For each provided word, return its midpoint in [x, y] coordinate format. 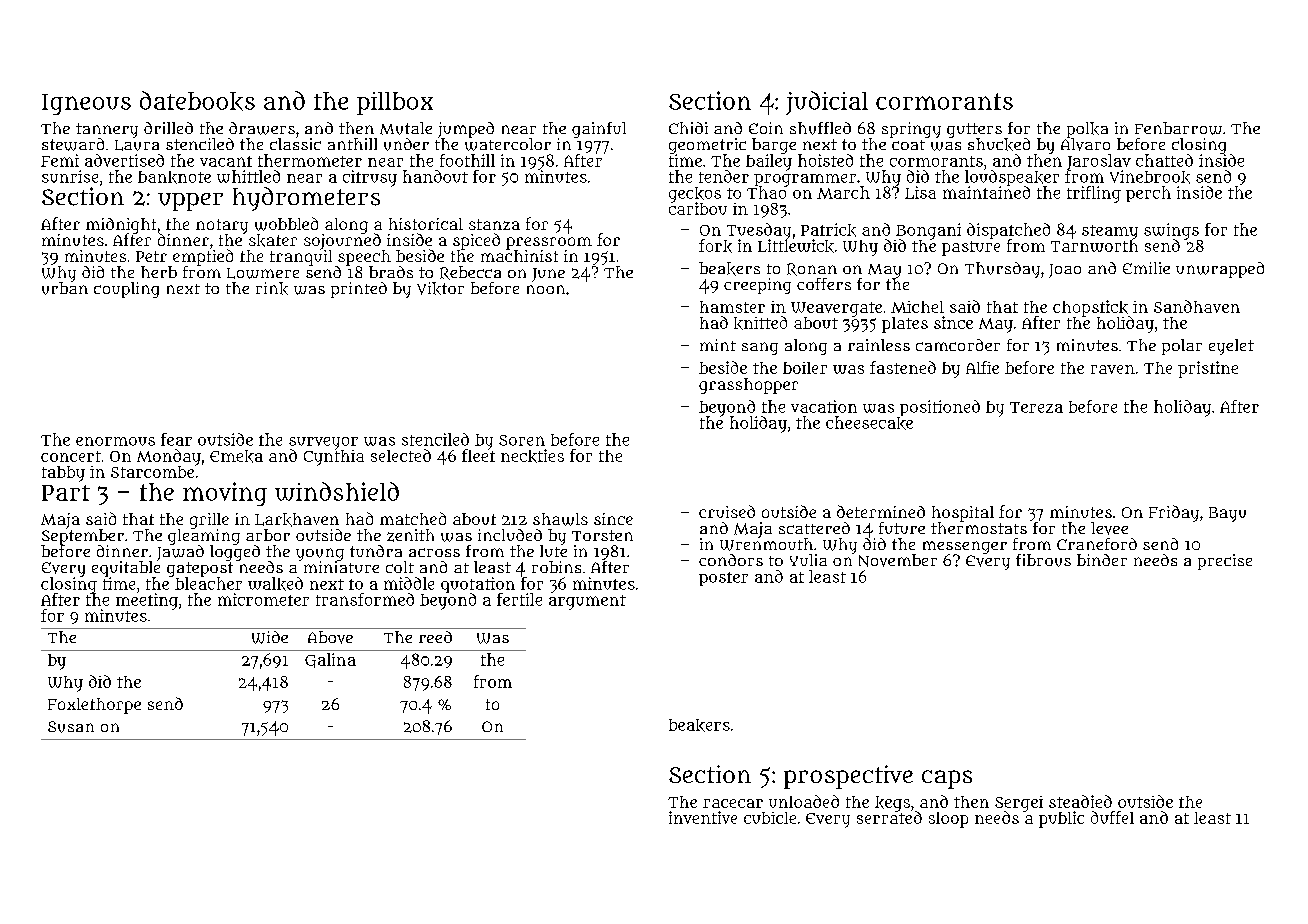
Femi [60, 160]
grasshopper [748, 386]
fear [176, 439]
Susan [71, 727]
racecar [733, 803]
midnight [121, 226]
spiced [476, 241]
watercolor [508, 144]
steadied [1080, 801]
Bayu [1227, 514]
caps [947, 779]
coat [908, 145]
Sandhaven [1197, 306]
